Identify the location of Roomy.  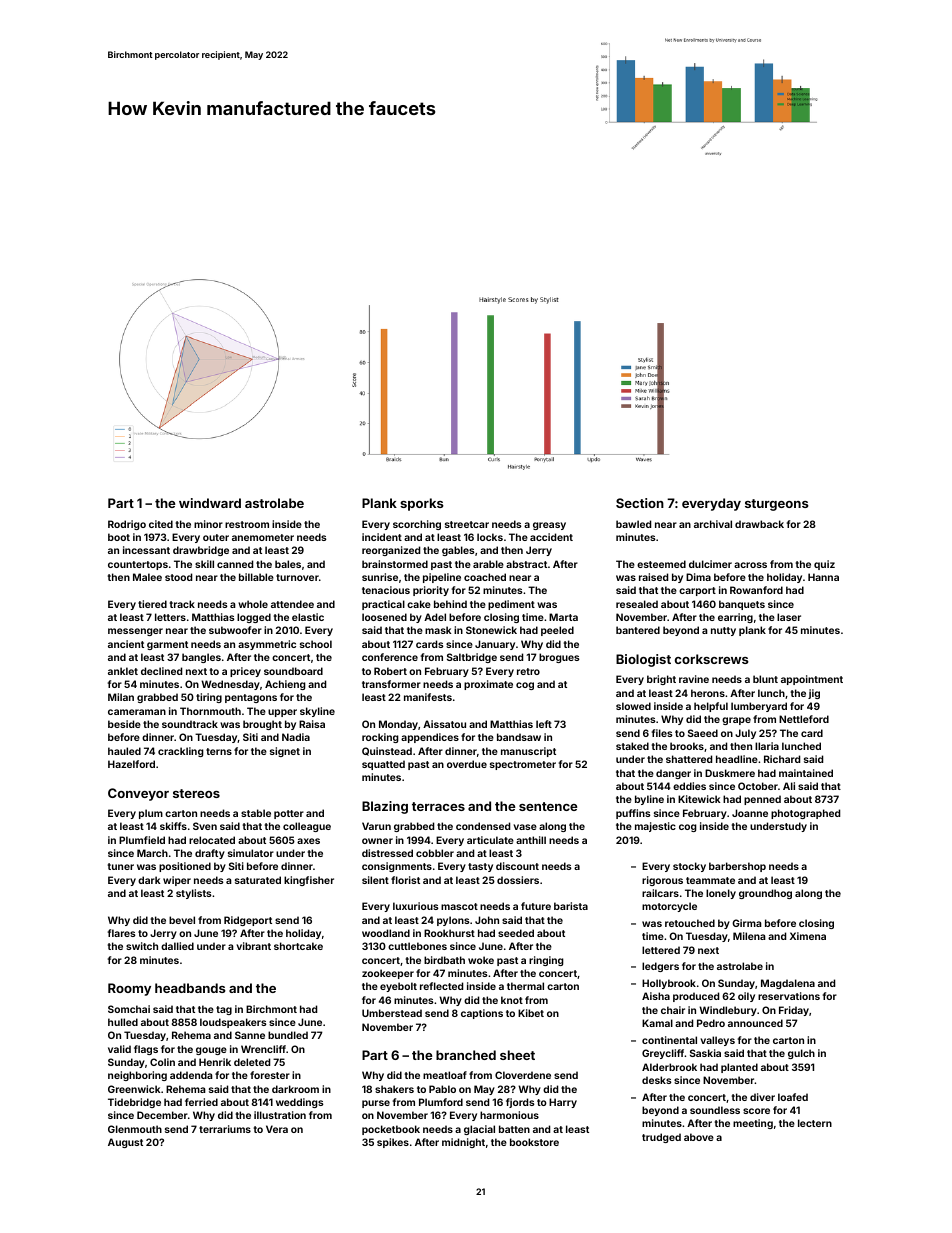
(129, 989).
